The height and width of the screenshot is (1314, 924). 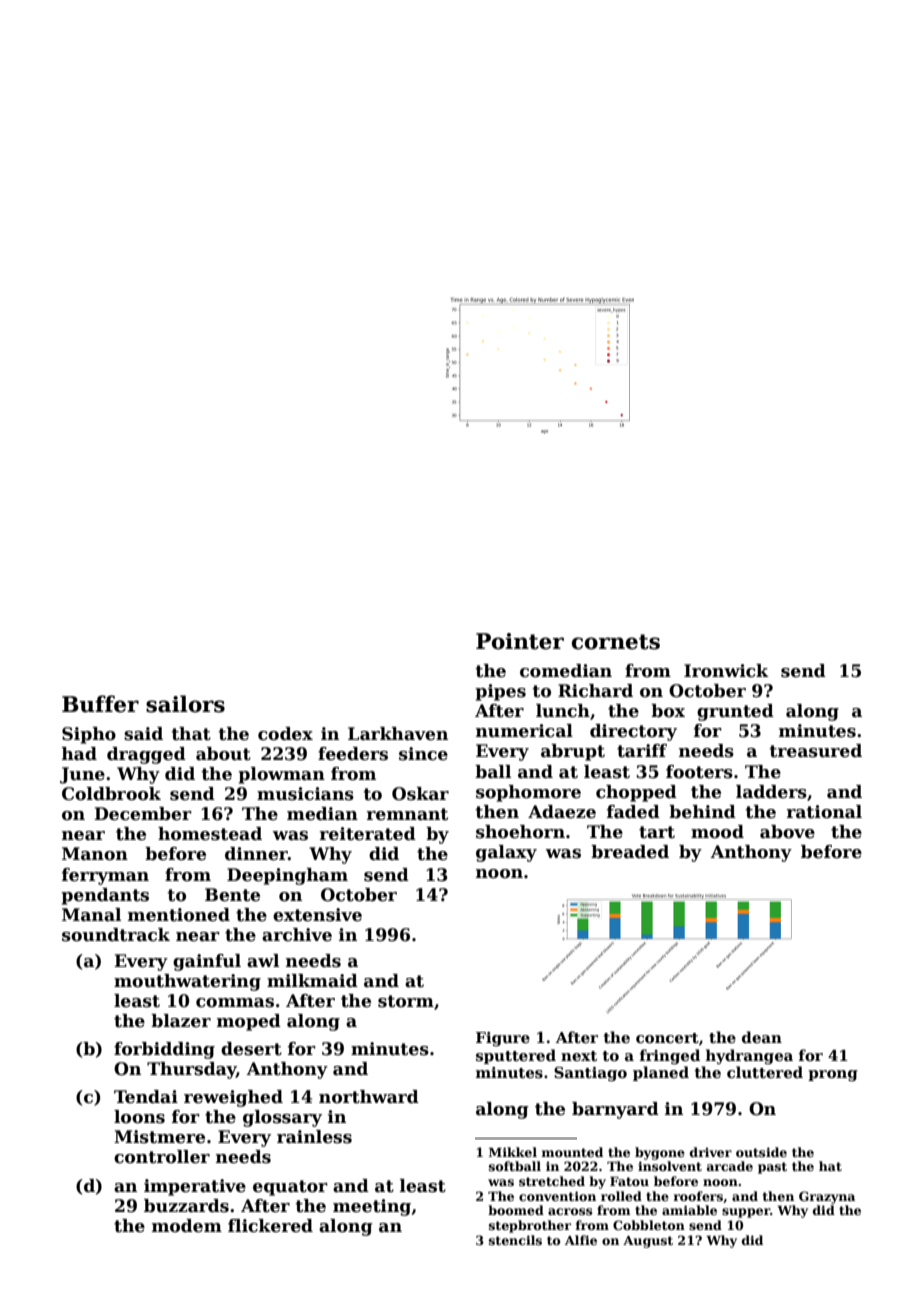 What do you see at coordinates (398, 734) in the screenshot?
I see `Larkhaven` at bounding box center [398, 734].
